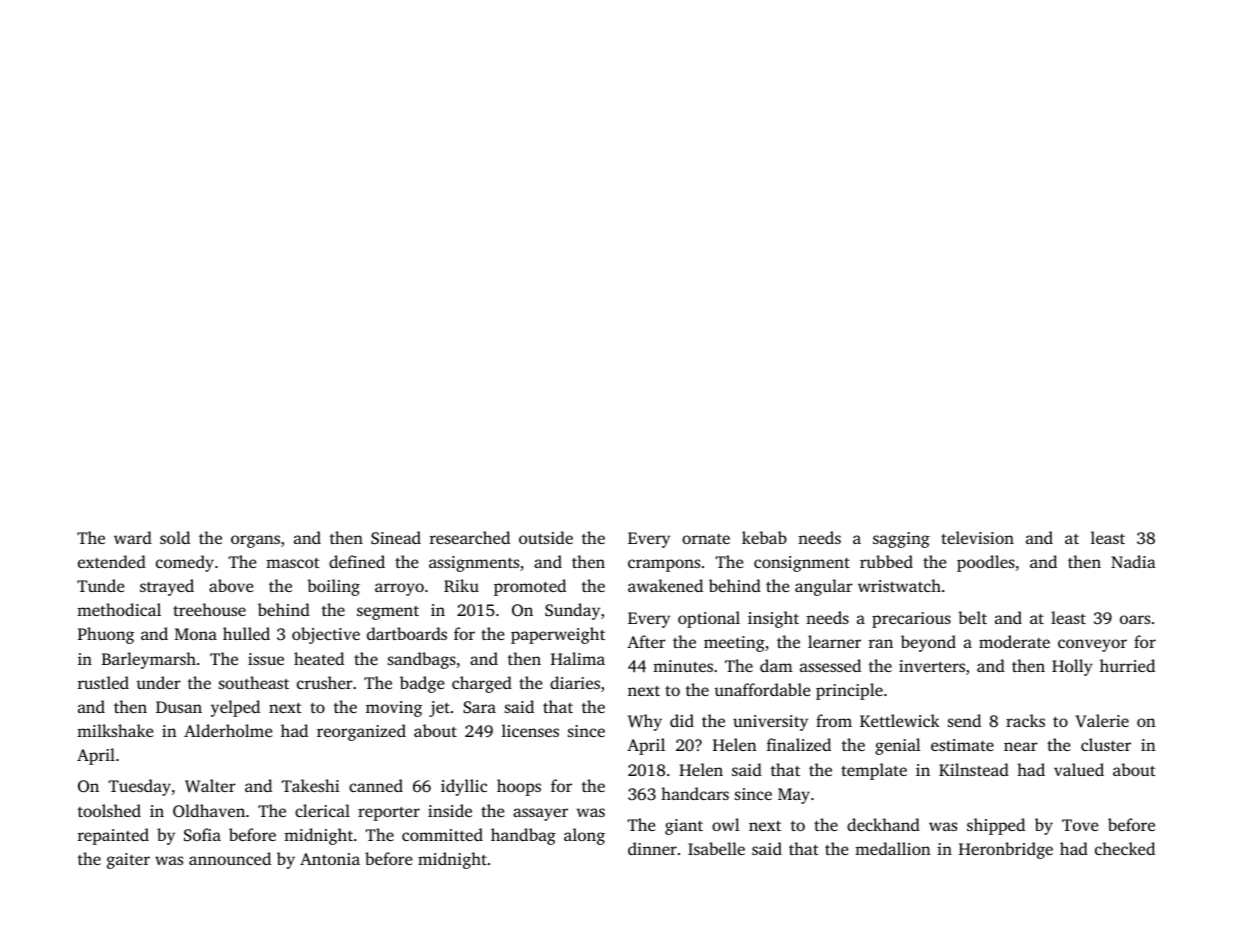 The width and height of the screenshot is (1233, 952). I want to click on Why, so click(645, 722).
